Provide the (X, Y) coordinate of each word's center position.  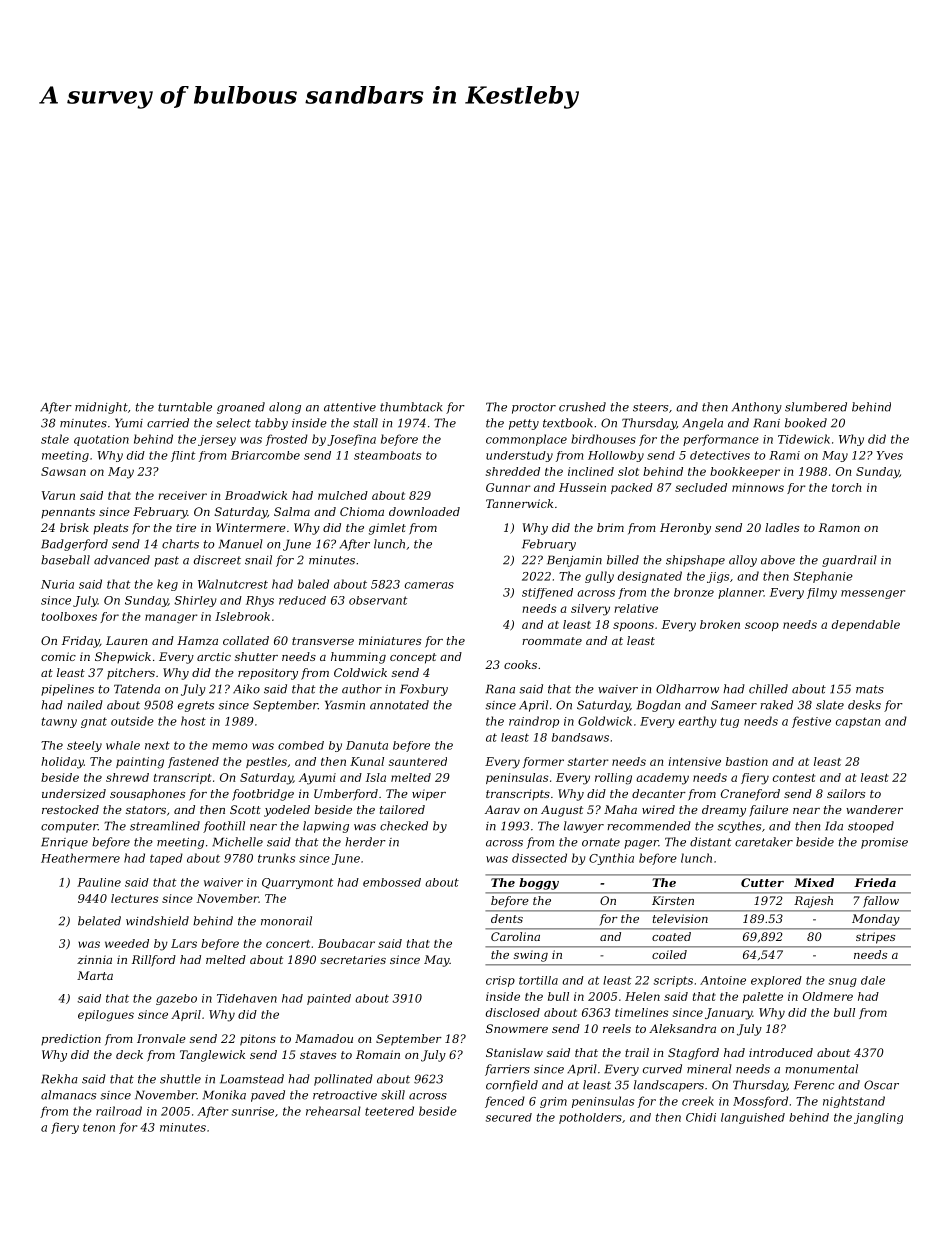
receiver (182, 495)
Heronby (685, 529)
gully (599, 577)
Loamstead (252, 1079)
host (193, 721)
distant (710, 842)
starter (588, 762)
